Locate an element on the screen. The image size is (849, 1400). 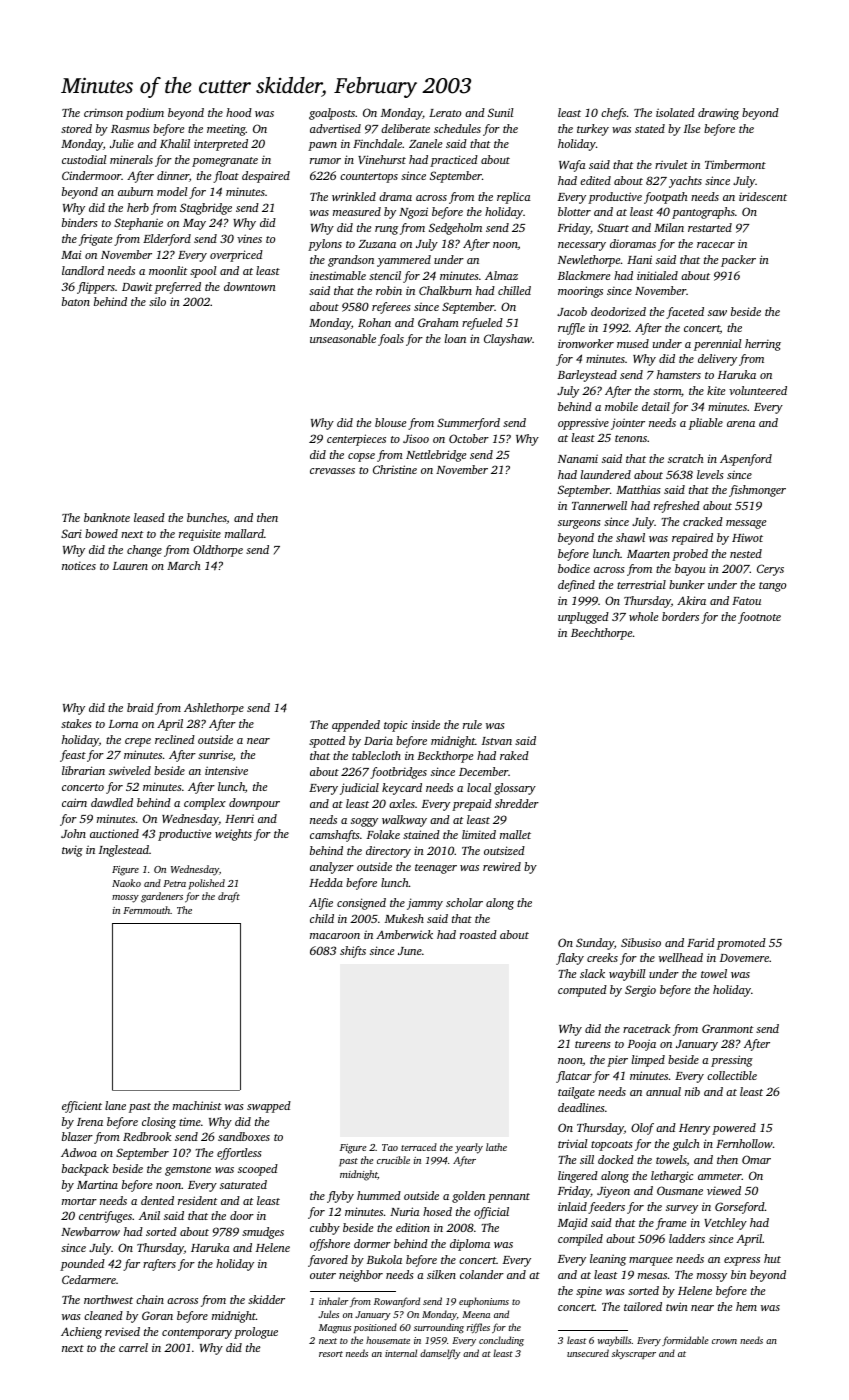
crimson is located at coordinates (103, 113).
